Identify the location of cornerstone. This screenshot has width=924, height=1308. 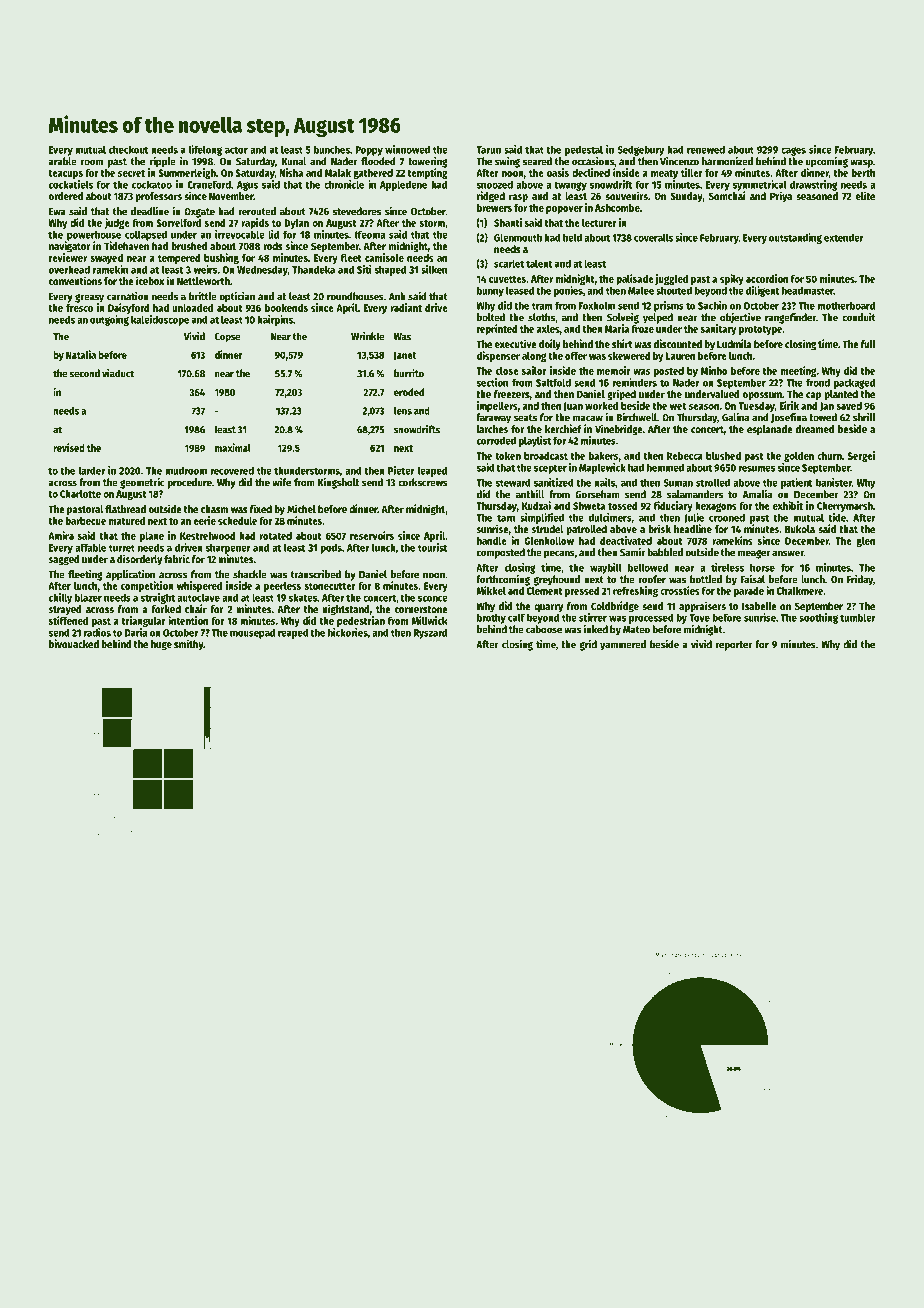
(421, 609).
